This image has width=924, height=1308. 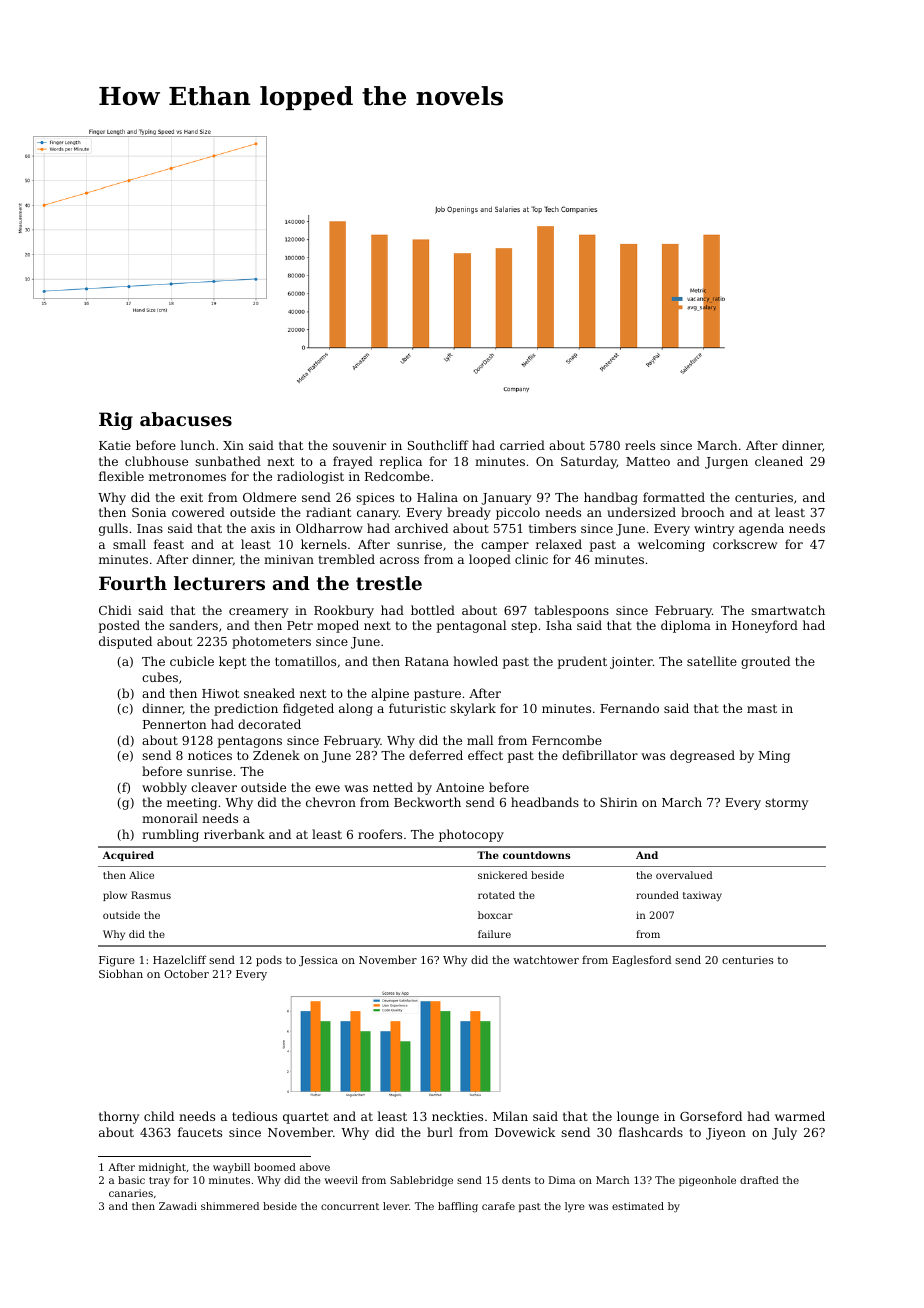 What do you see at coordinates (269, 961) in the image?
I see `pods` at bounding box center [269, 961].
